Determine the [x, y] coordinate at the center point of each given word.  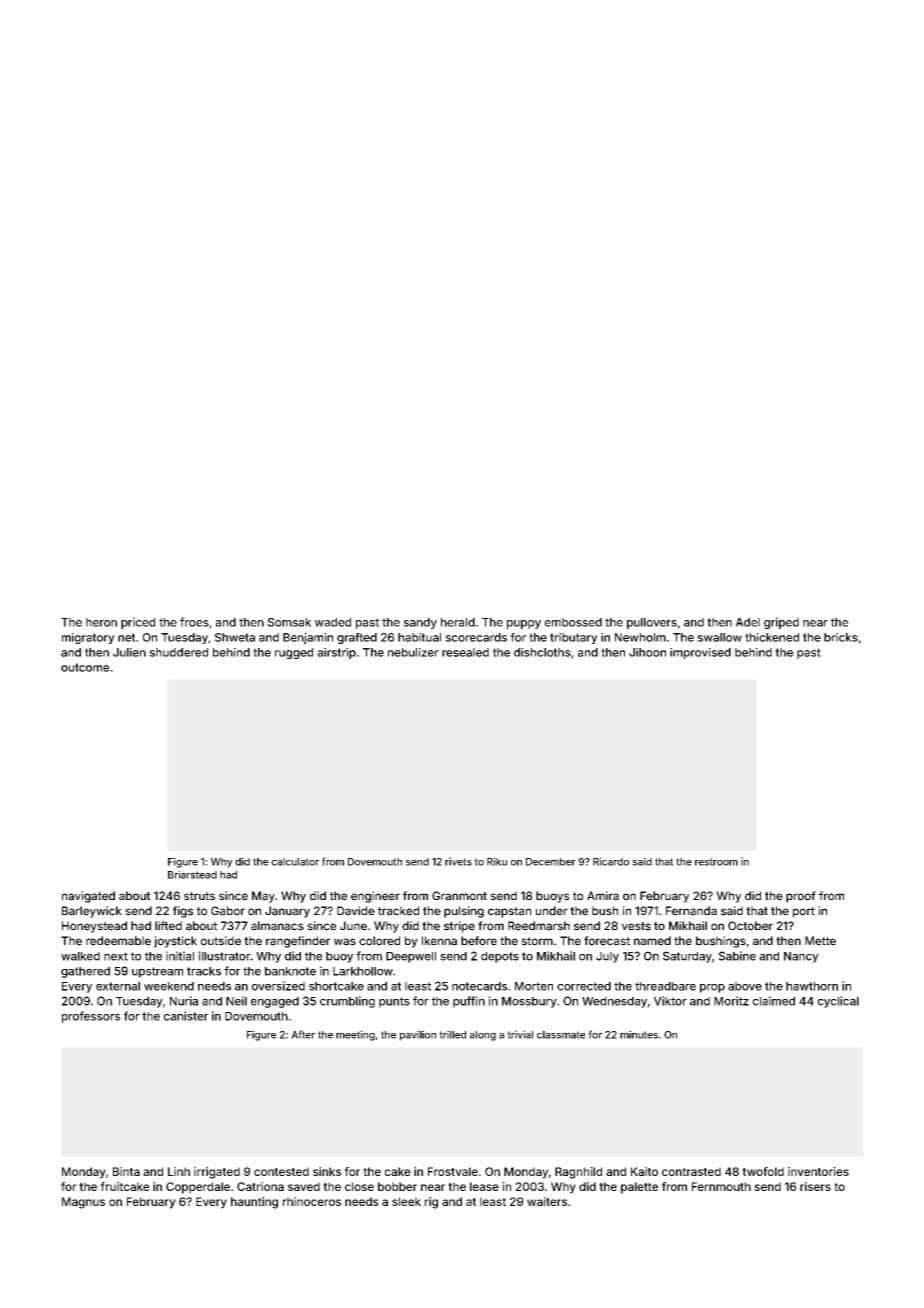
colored [379, 941]
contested [281, 1171]
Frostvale [453, 1171]
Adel [748, 622]
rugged [294, 653]
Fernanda [691, 911]
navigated [88, 897]
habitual [419, 637]
